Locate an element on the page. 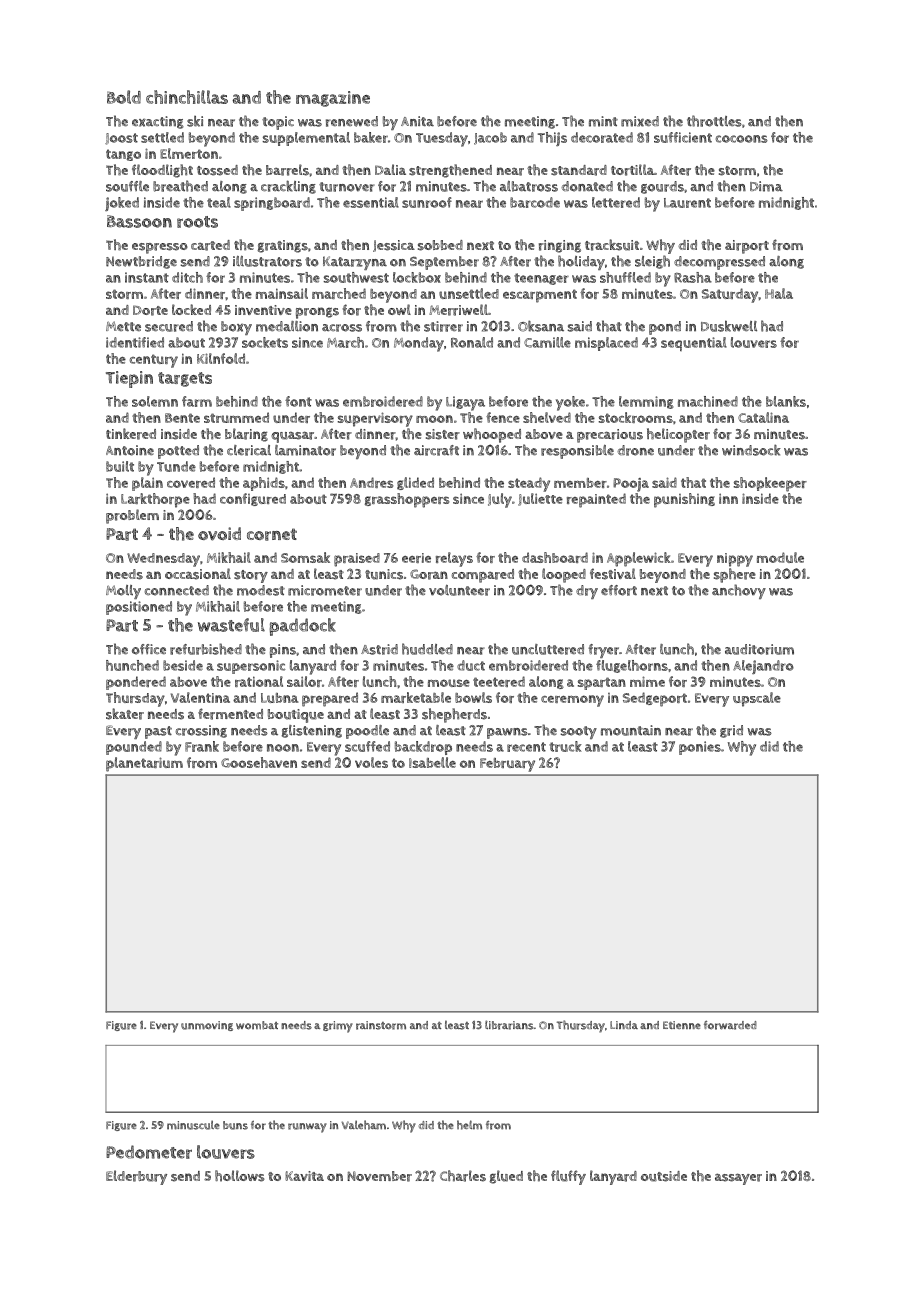 The width and height of the page is (924, 1308). huddled is located at coordinates (427, 649).
